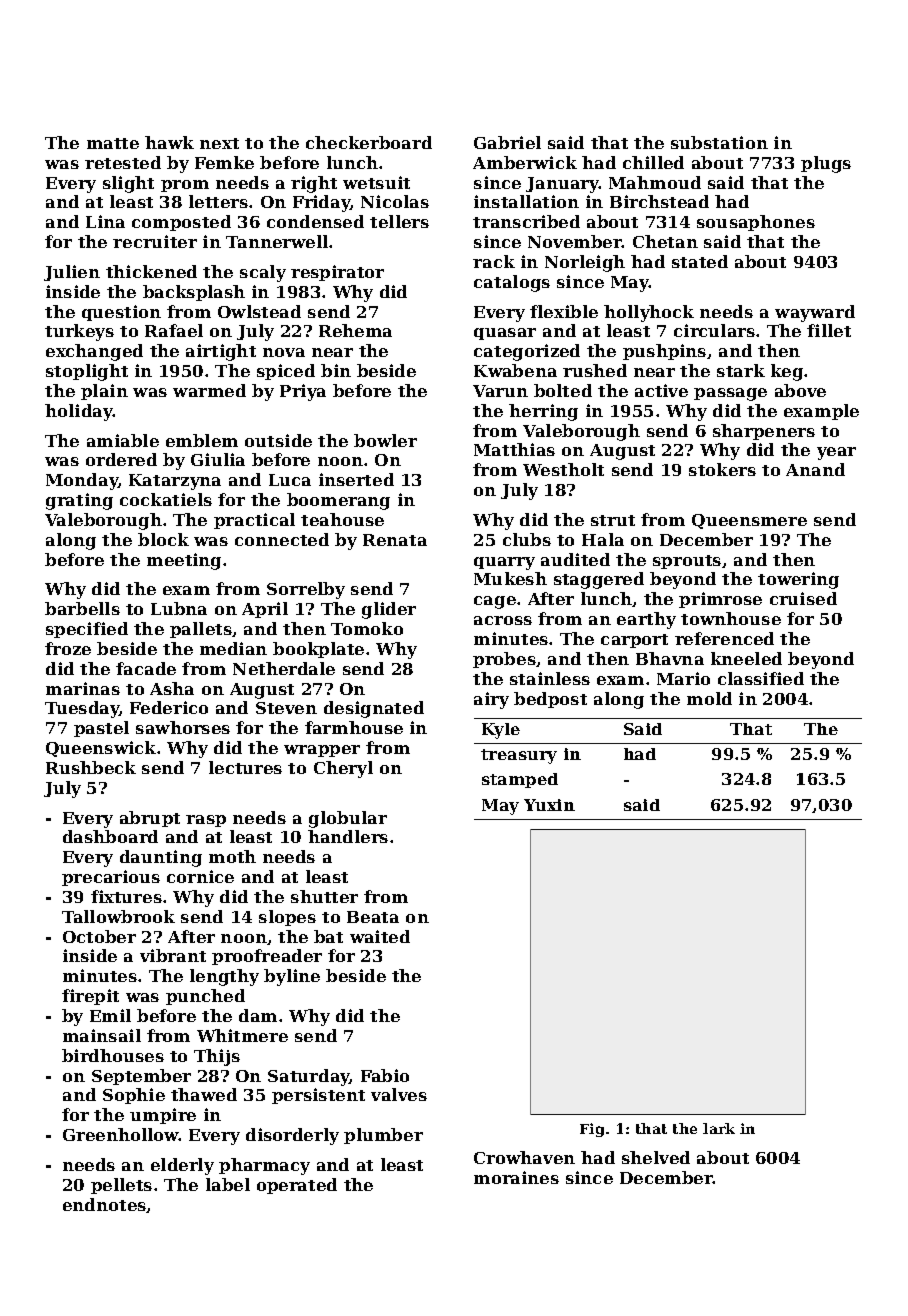 The width and height of the image is (908, 1316). Describe the element at coordinates (105, 1205) in the image. I see `endnotes` at that location.
